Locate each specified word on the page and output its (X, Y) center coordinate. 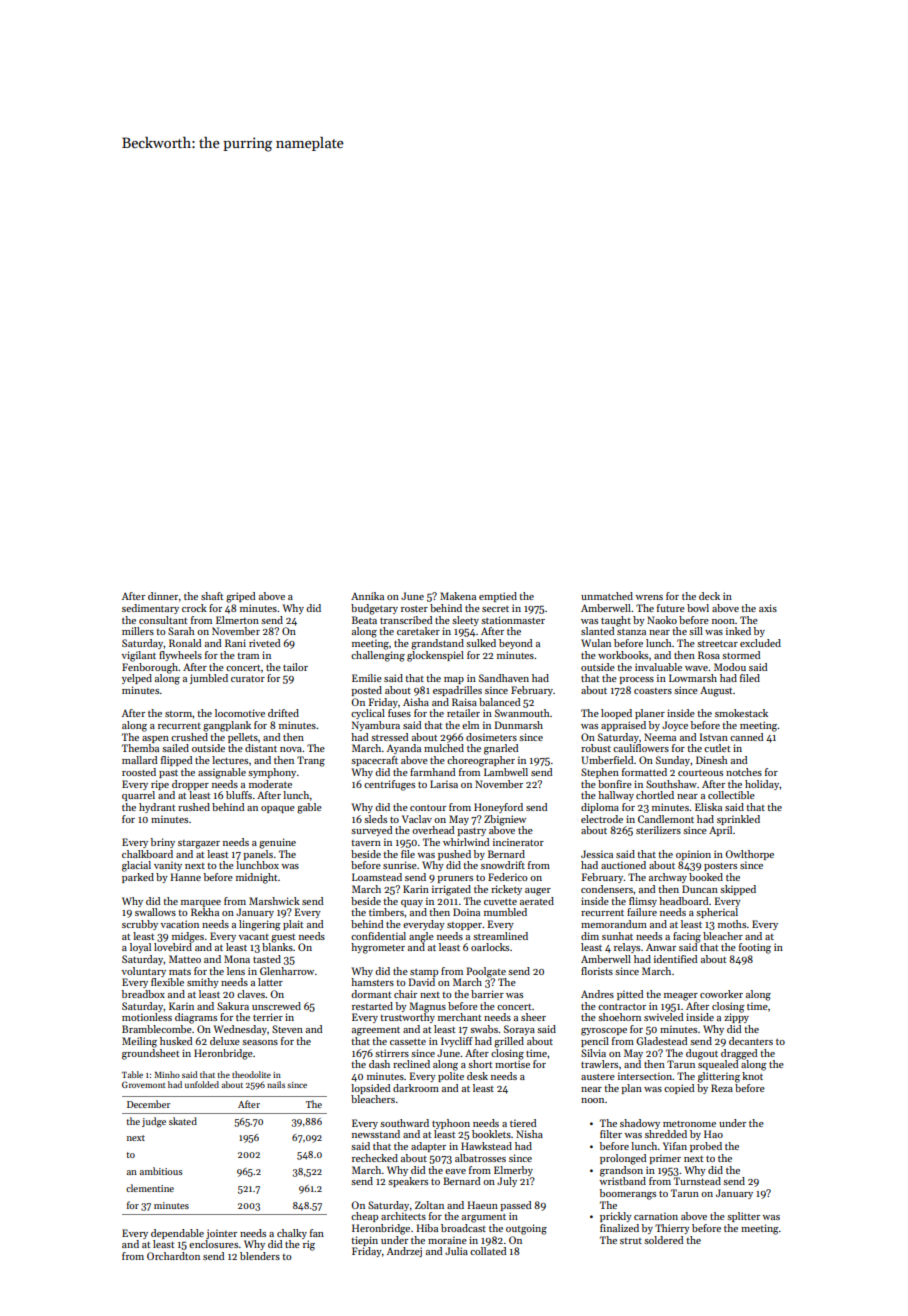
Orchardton (173, 1256)
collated (488, 1251)
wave (696, 668)
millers (138, 631)
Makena (458, 596)
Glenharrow (287, 971)
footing (755, 948)
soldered (663, 1240)
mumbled (505, 912)
